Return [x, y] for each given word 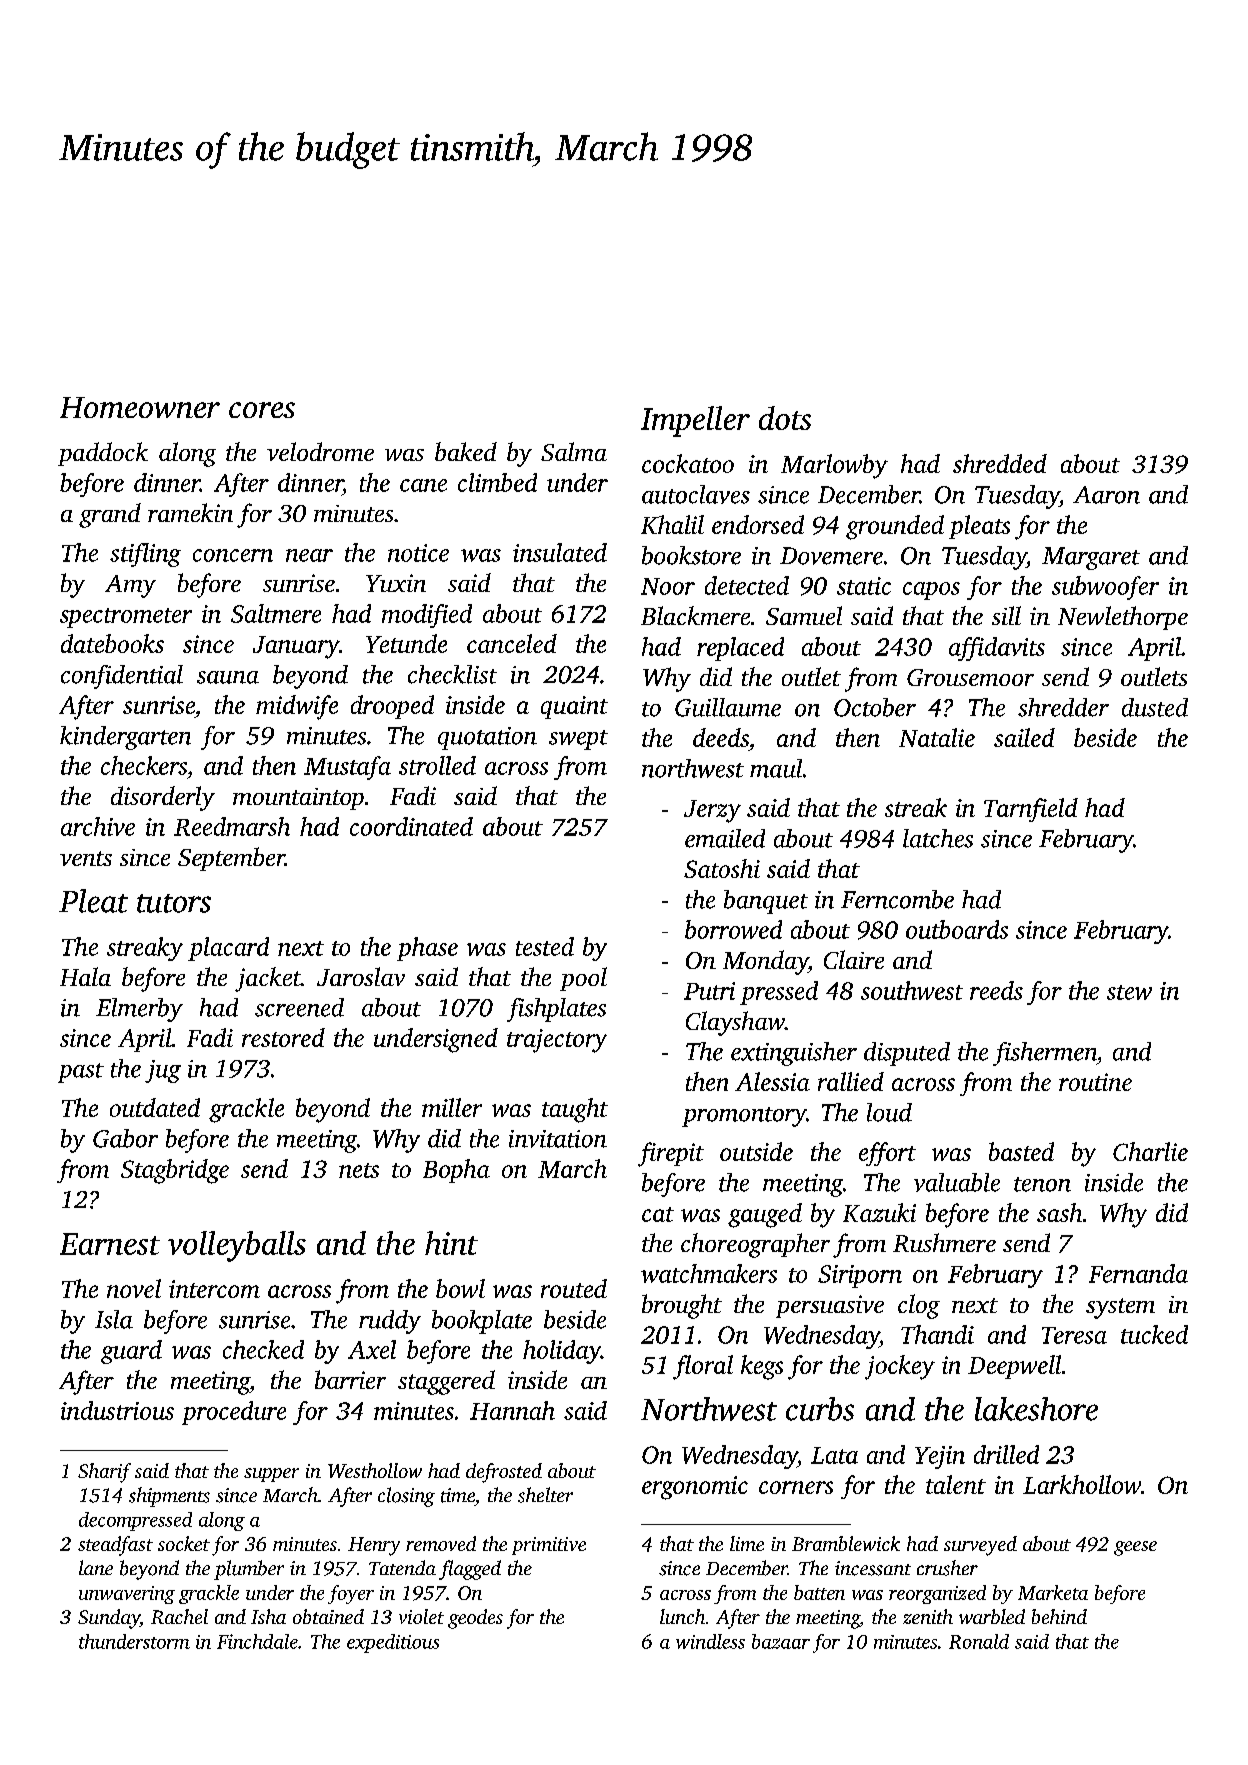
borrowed [733, 929]
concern [233, 555]
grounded [895, 527]
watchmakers [709, 1273]
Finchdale [257, 1641]
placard [228, 949]
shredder [1063, 707]
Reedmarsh [232, 826]
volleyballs [237, 1246]
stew [1129, 992]
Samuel [804, 615]
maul [776, 768]
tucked [1154, 1334]
